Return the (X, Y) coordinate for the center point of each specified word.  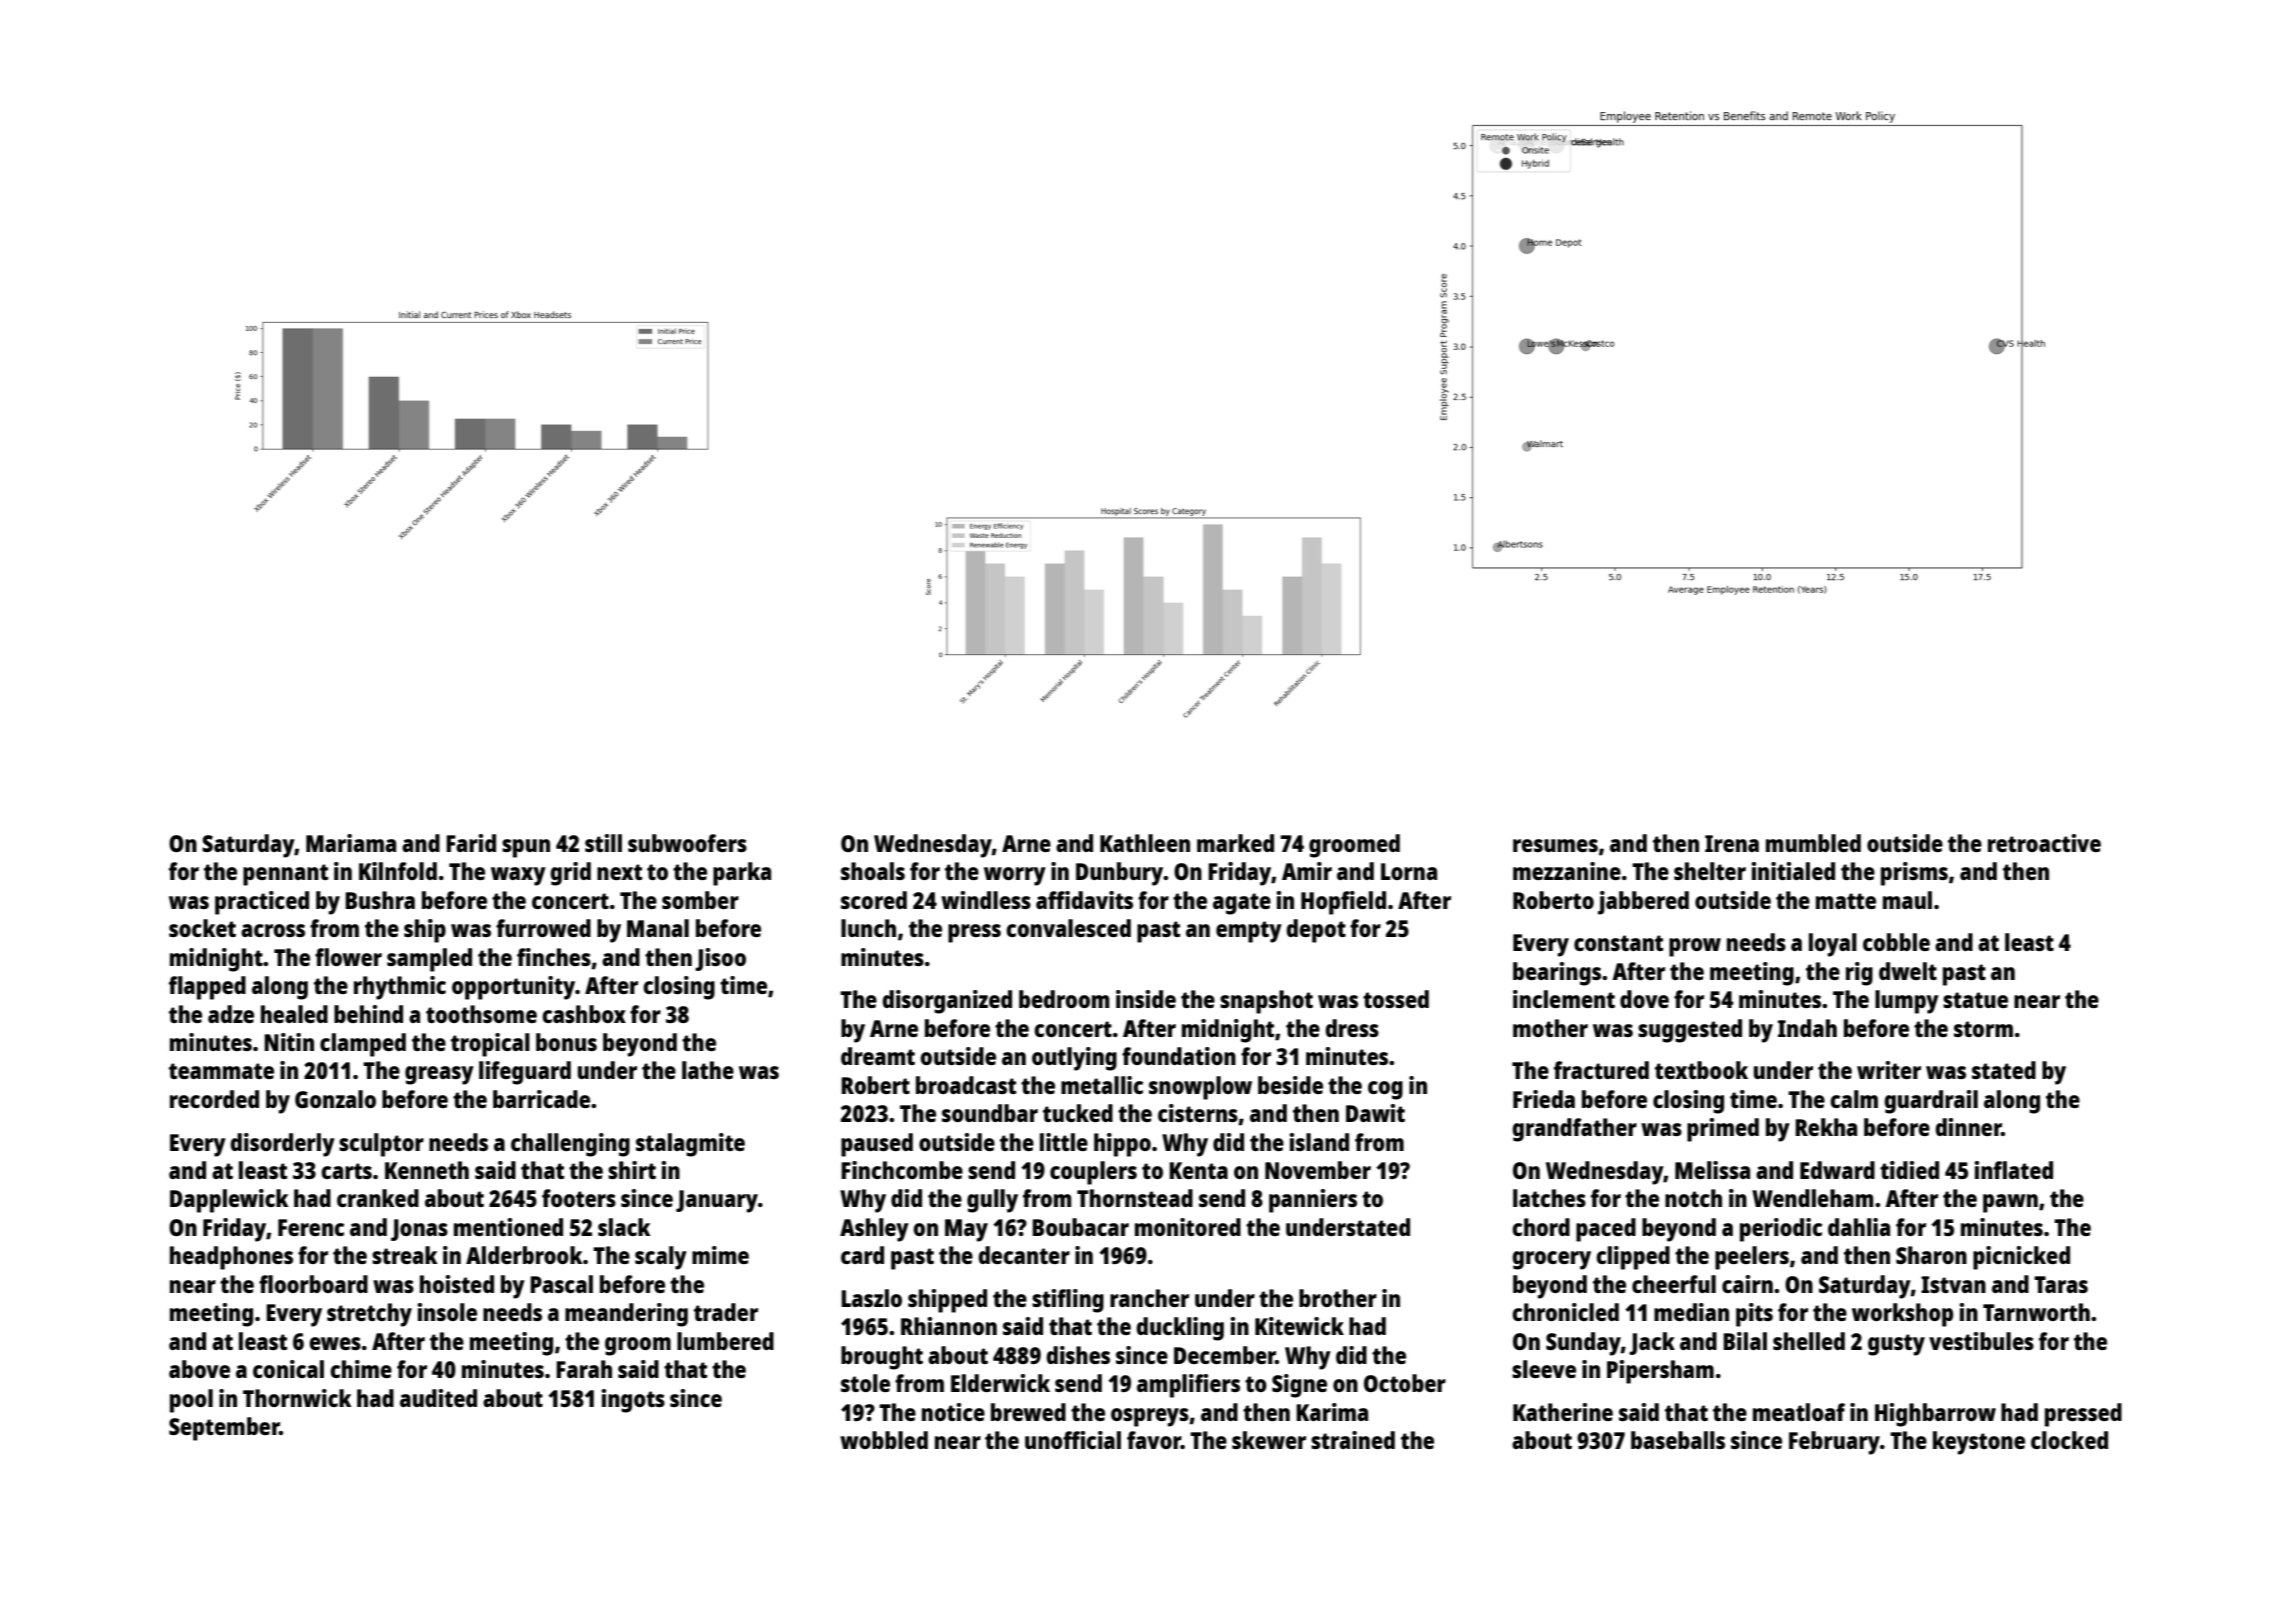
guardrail (1931, 1102)
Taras (2061, 1284)
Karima (1332, 1412)
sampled (429, 960)
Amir (1307, 871)
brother (1338, 1298)
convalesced (1068, 928)
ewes (335, 1343)
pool (191, 1401)
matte (1846, 901)
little (1064, 1142)
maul (1907, 900)
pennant (285, 875)
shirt (632, 1170)
